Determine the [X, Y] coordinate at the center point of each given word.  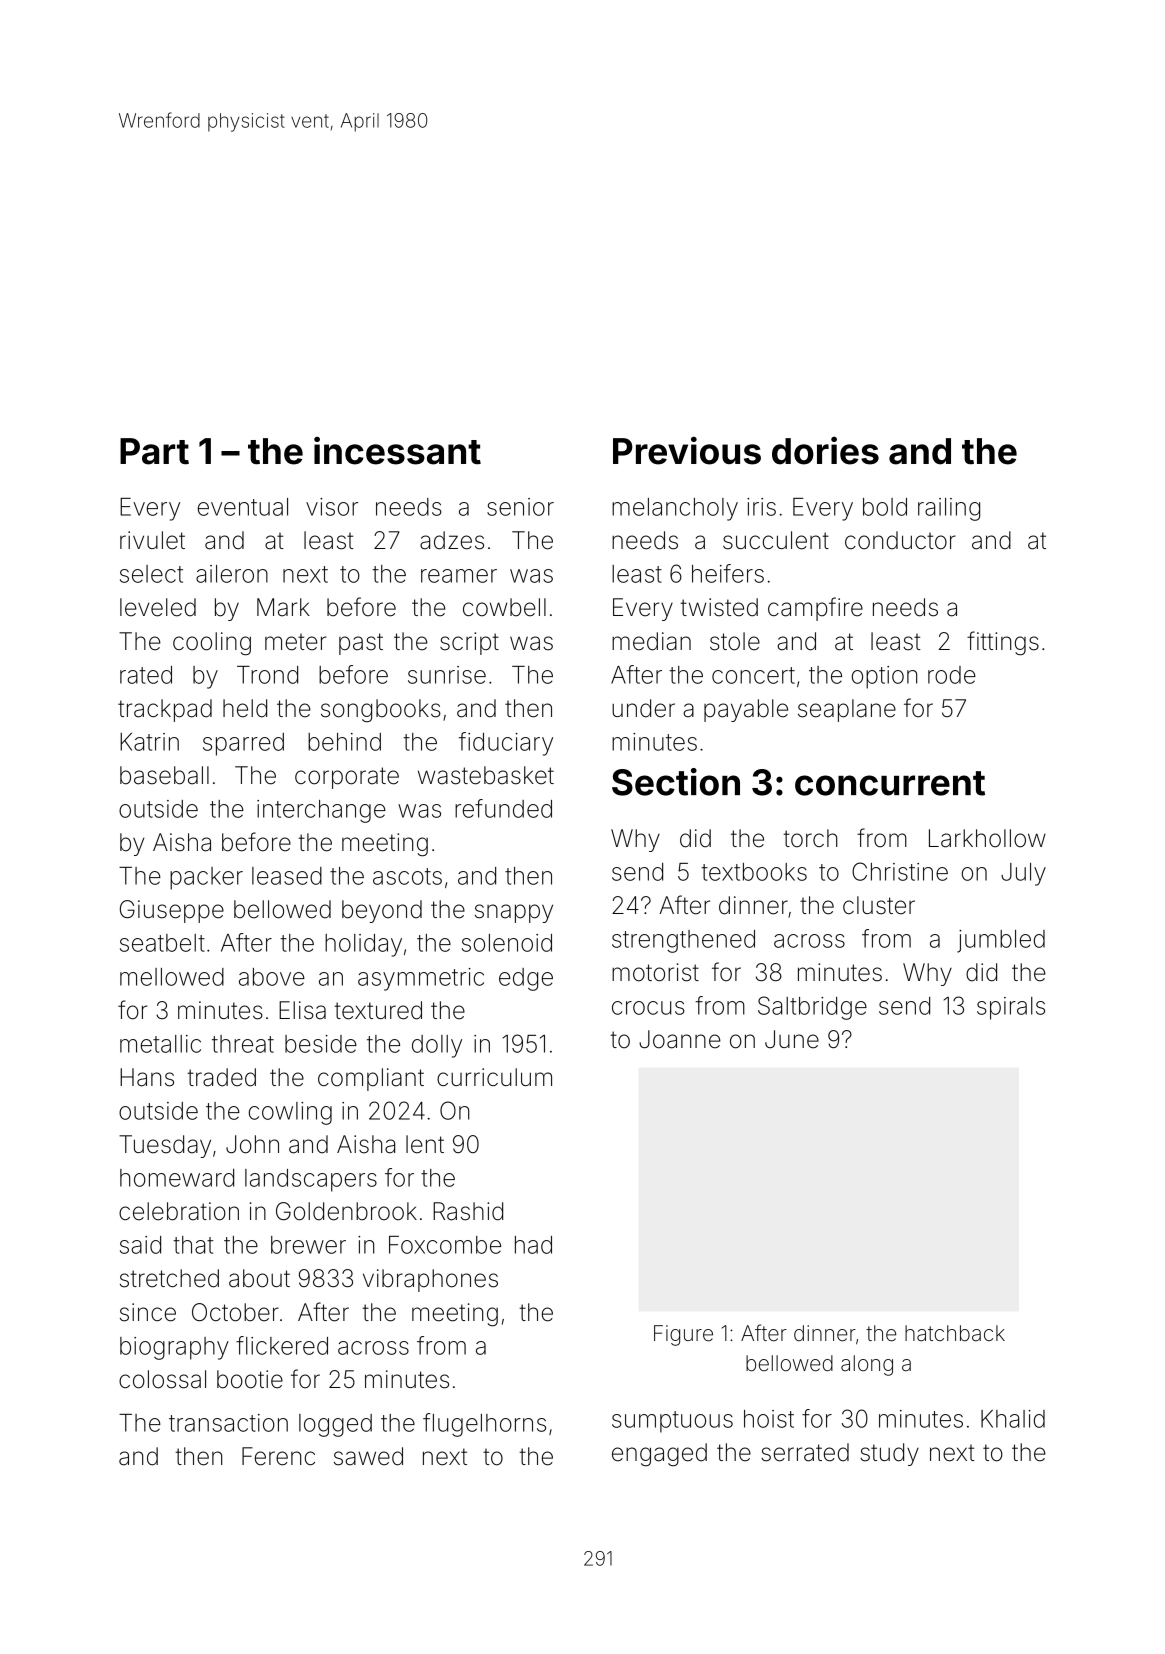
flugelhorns [484, 1425]
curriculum [494, 1077]
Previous [687, 450]
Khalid [1013, 1419]
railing [949, 509]
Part [154, 451]
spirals [1011, 1008]
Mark [283, 607]
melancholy [675, 509]
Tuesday [165, 1146]
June [792, 1039]
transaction [228, 1423]
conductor [900, 540]
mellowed [172, 977]
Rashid [468, 1211]
